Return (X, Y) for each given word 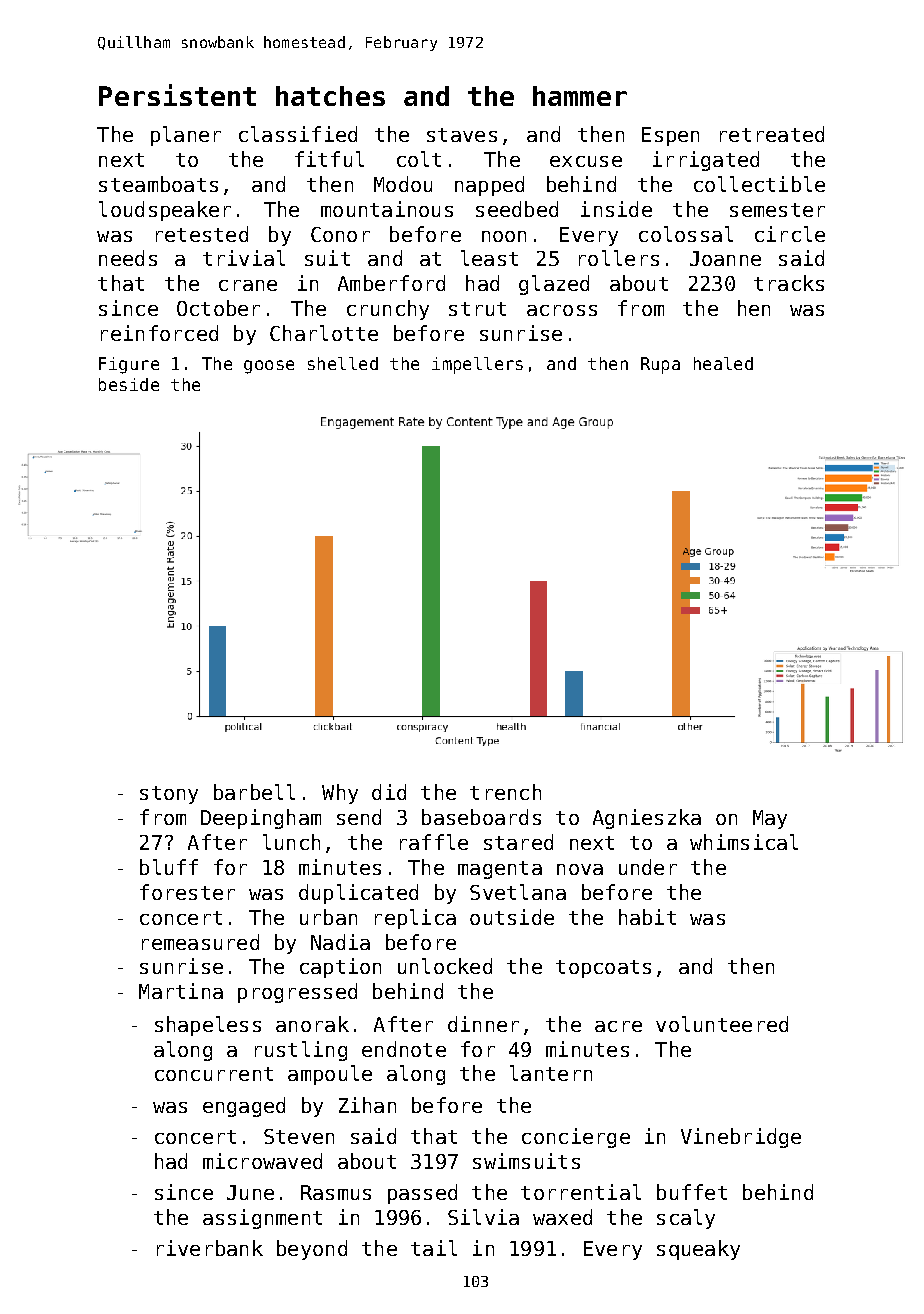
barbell (254, 792)
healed (723, 363)
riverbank (210, 1248)
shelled (343, 363)
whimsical (744, 842)
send (359, 817)
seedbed (517, 209)
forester (187, 892)
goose (269, 367)
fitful (329, 159)
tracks (789, 283)
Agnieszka (647, 819)
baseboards (481, 817)
